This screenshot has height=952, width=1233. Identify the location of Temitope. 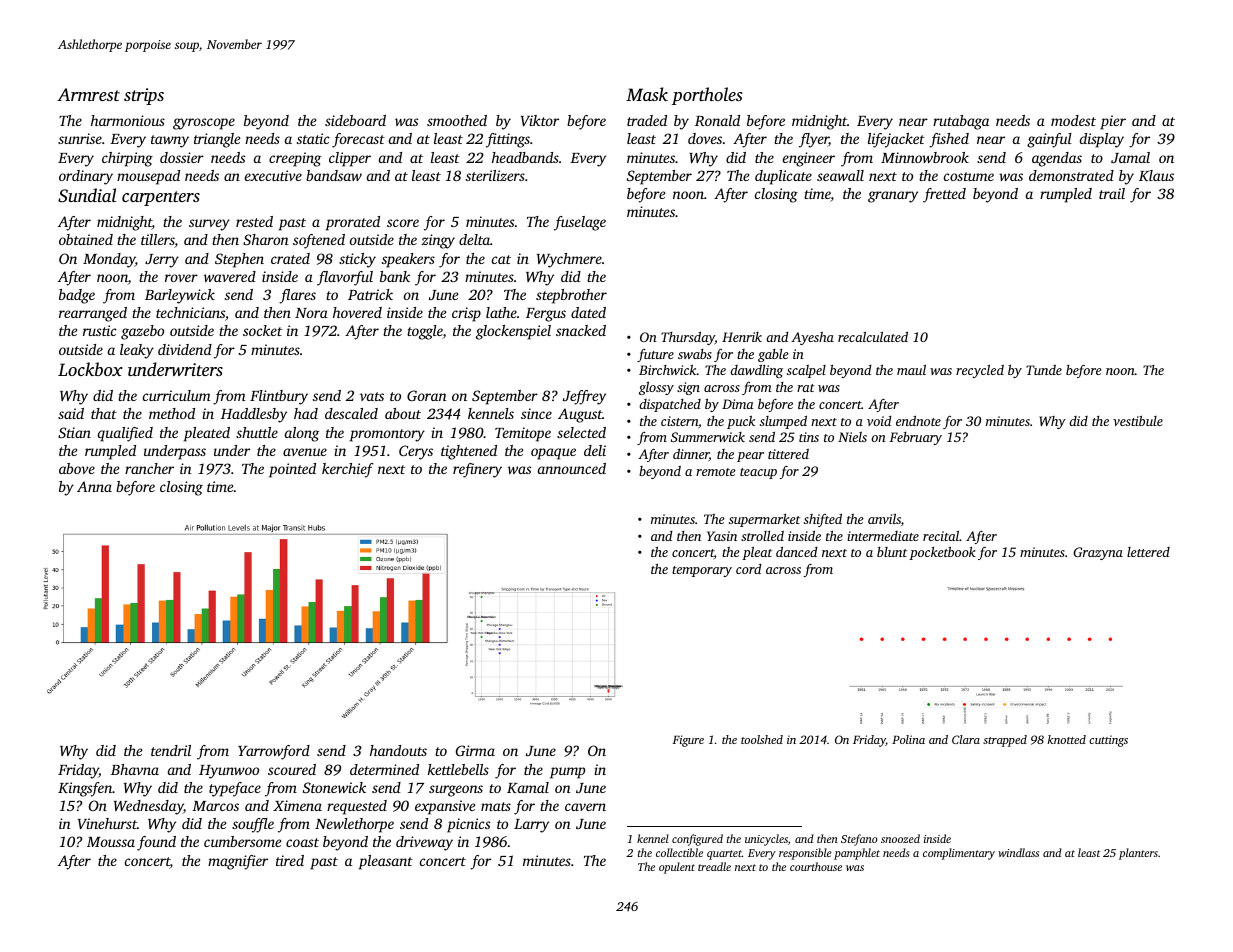
(523, 434).
